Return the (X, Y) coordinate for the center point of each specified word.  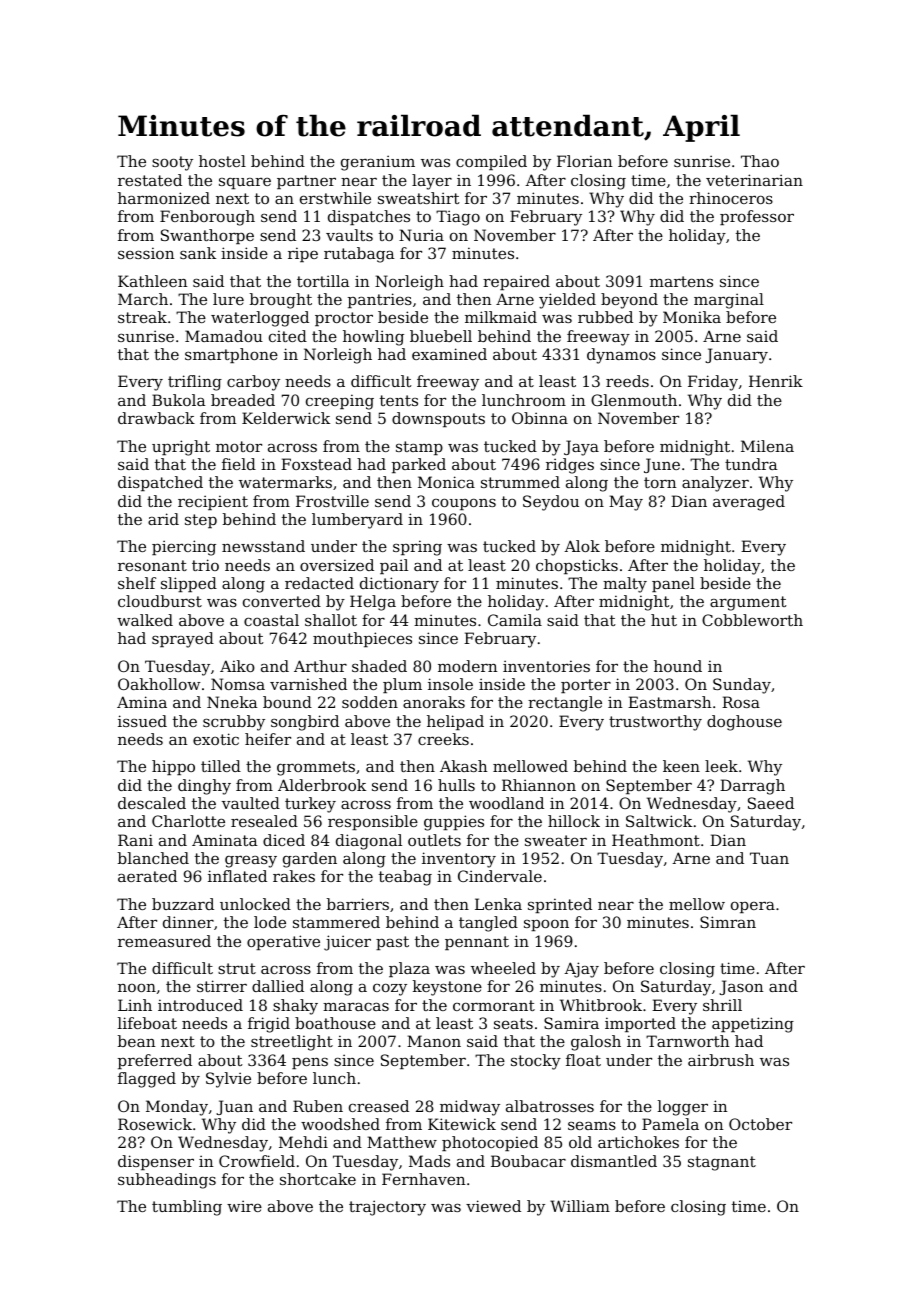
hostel (222, 161)
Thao (760, 161)
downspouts (438, 419)
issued (142, 721)
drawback (156, 418)
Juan (234, 1107)
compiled (491, 162)
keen (681, 766)
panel (673, 584)
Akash (463, 766)
